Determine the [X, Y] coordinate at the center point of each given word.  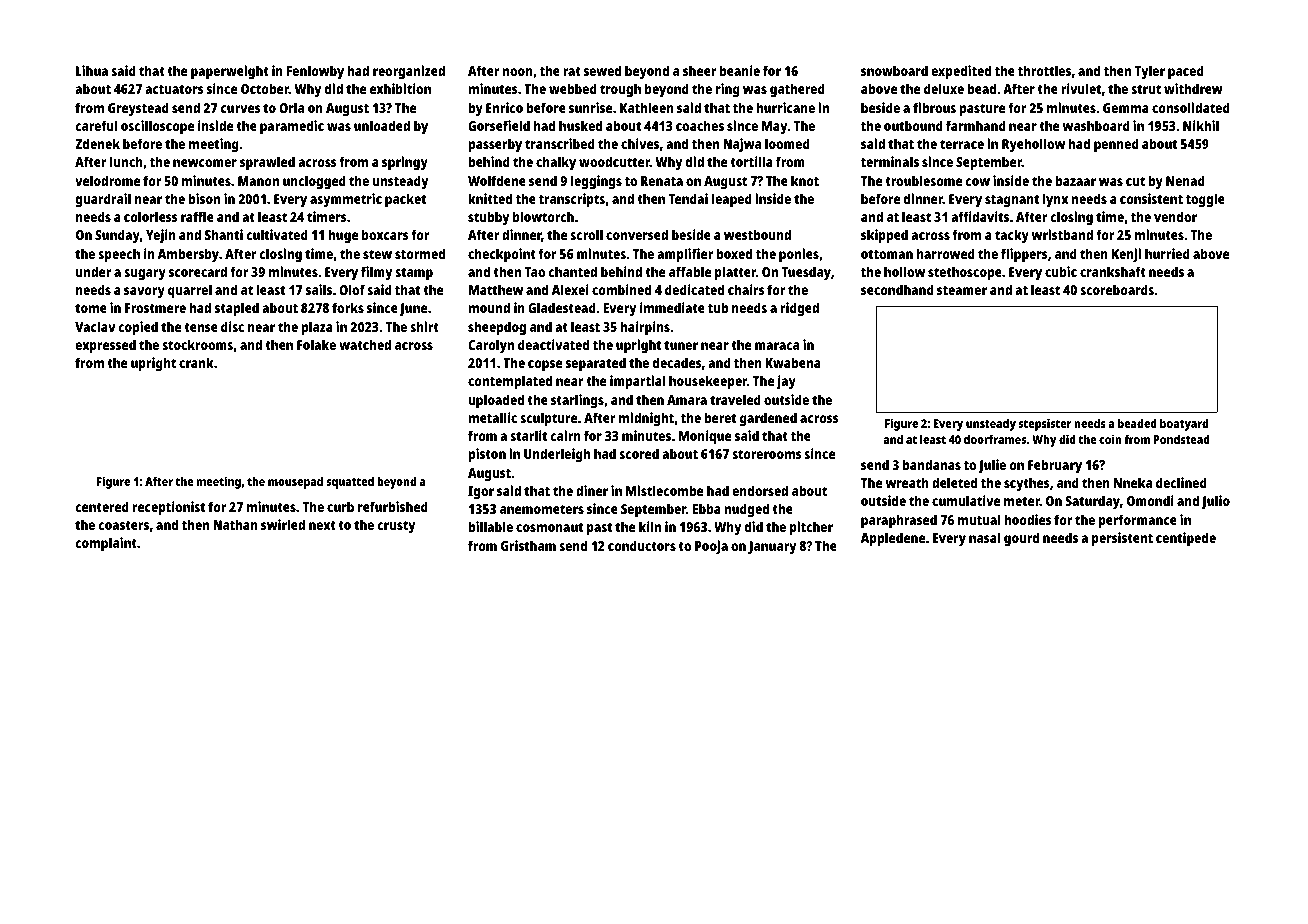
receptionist [169, 508]
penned [1116, 145]
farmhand [976, 125]
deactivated [553, 344]
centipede [1186, 539]
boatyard [1184, 424]
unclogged [314, 182]
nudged [746, 510]
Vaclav [95, 326]
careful [96, 125]
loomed [787, 143]
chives [640, 143]
